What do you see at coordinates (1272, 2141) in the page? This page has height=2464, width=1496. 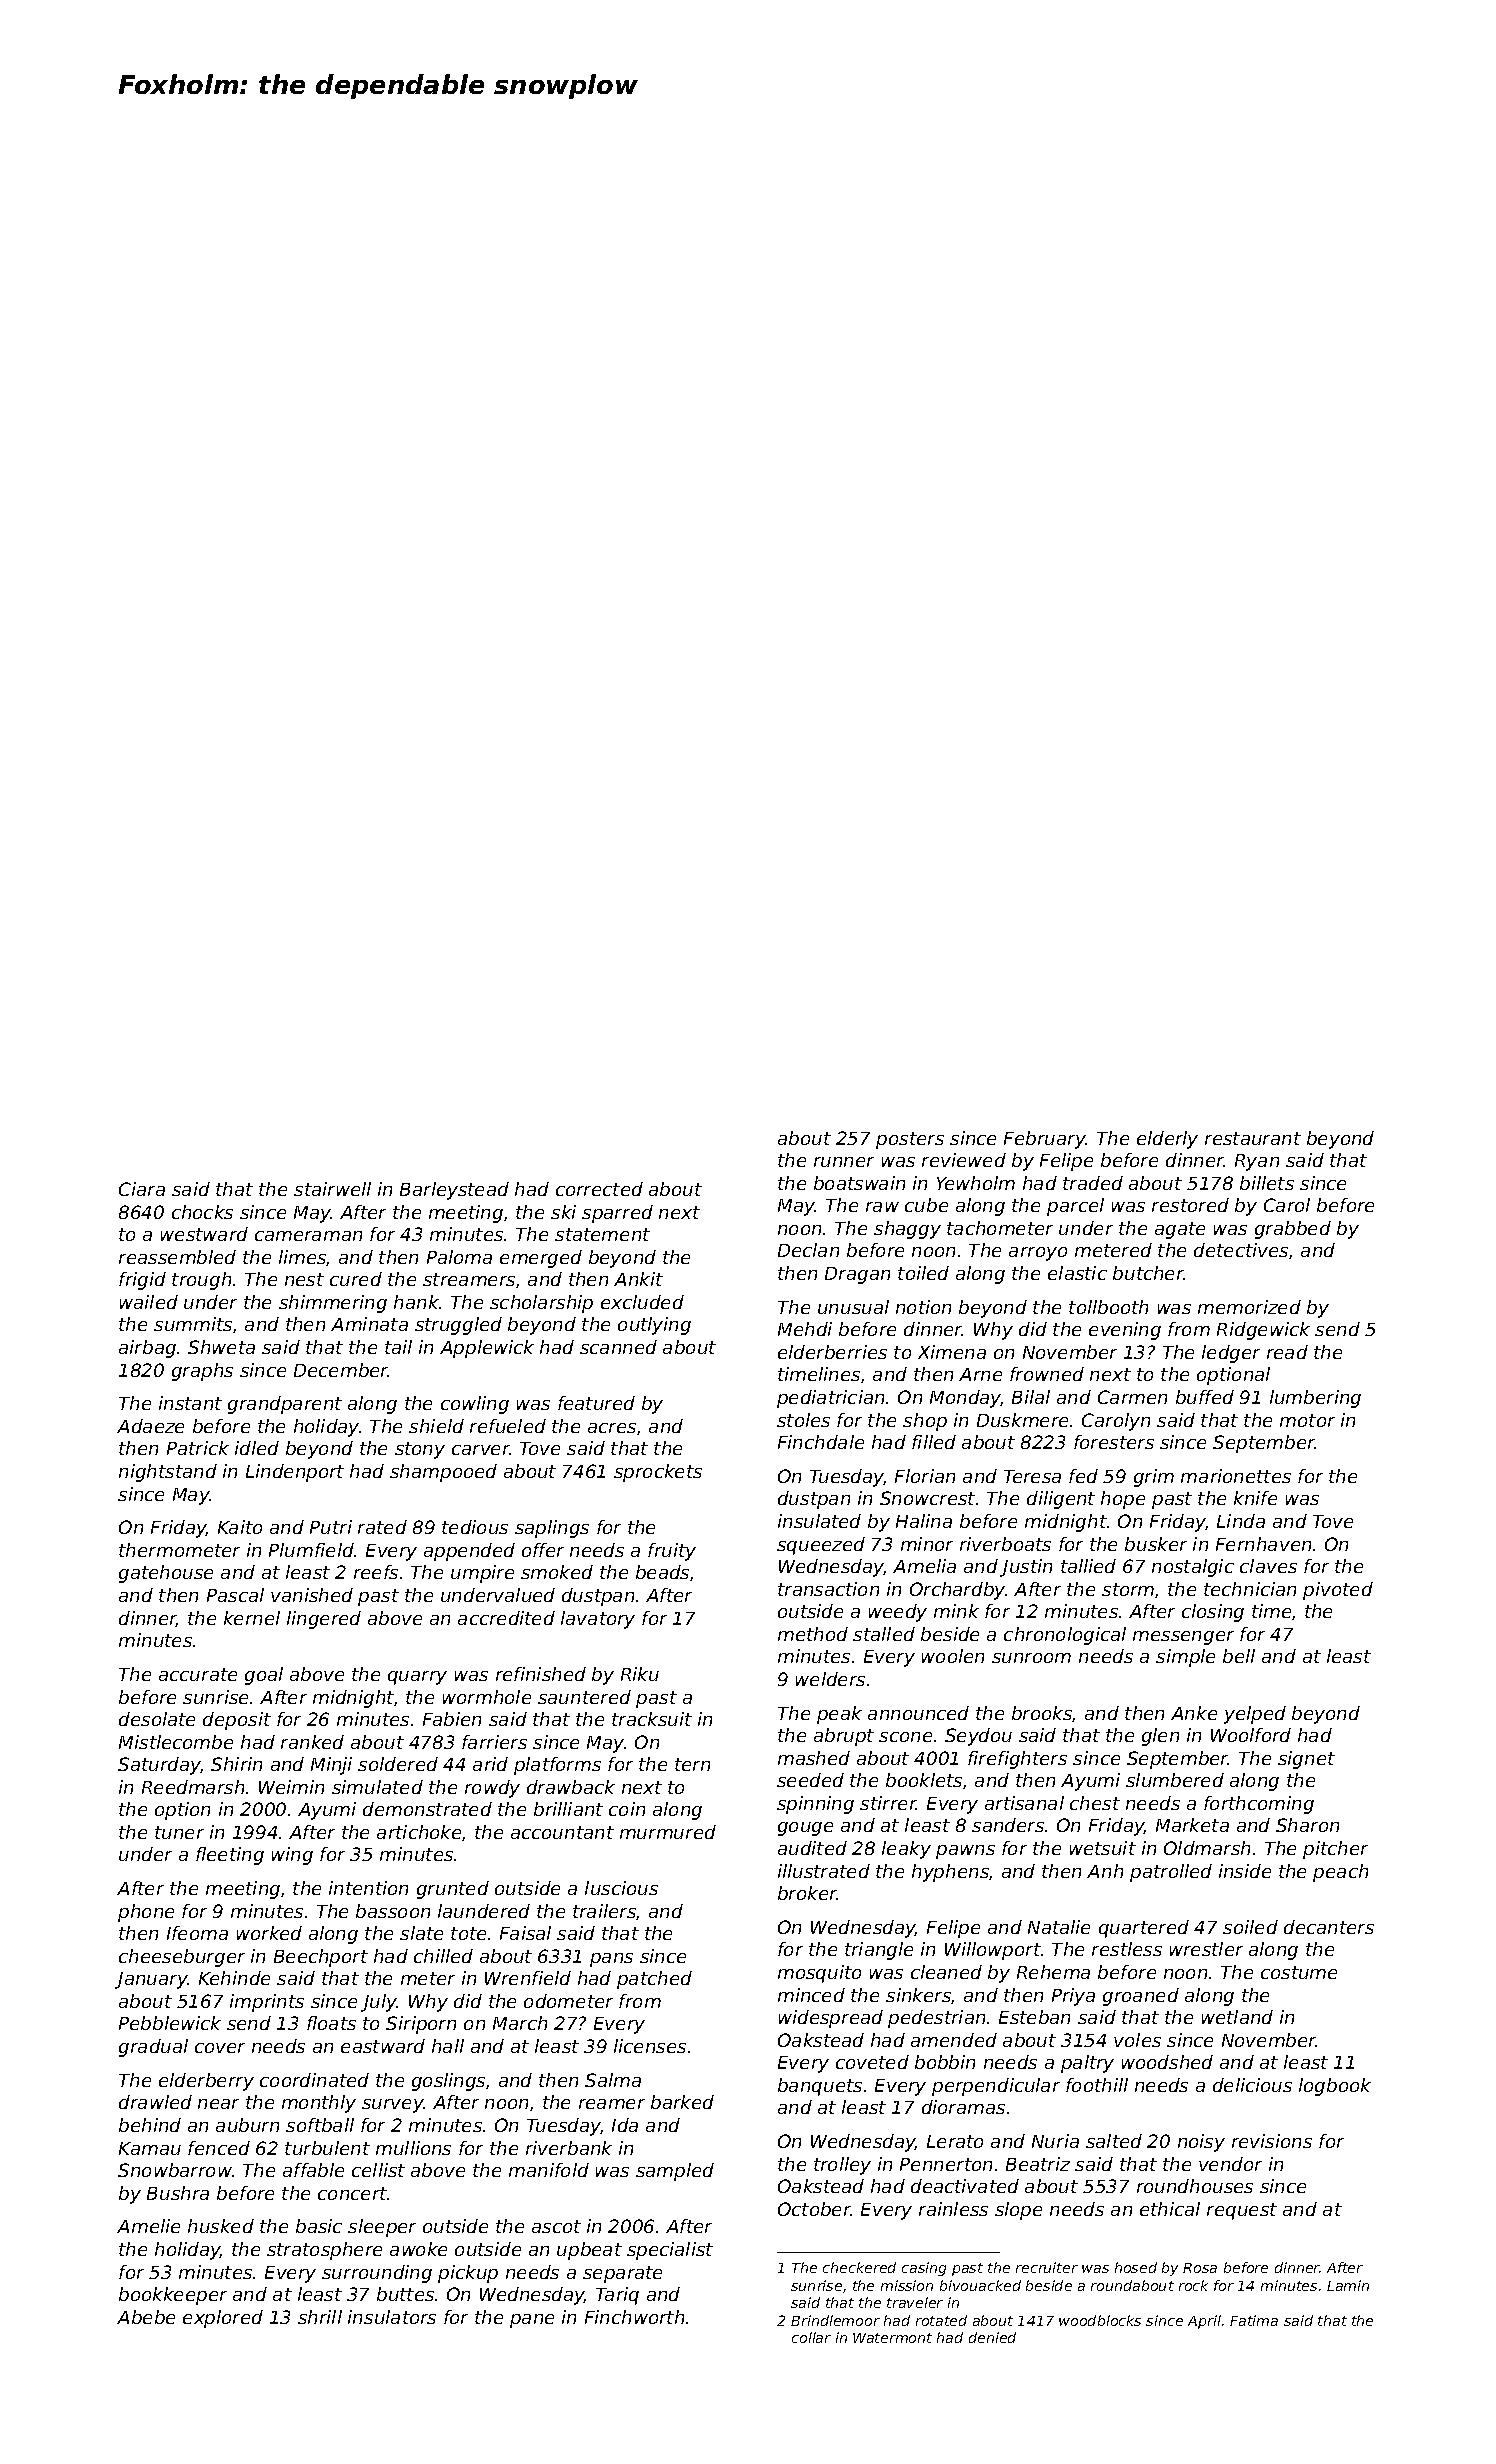 I see `revisions` at bounding box center [1272, 2141].
